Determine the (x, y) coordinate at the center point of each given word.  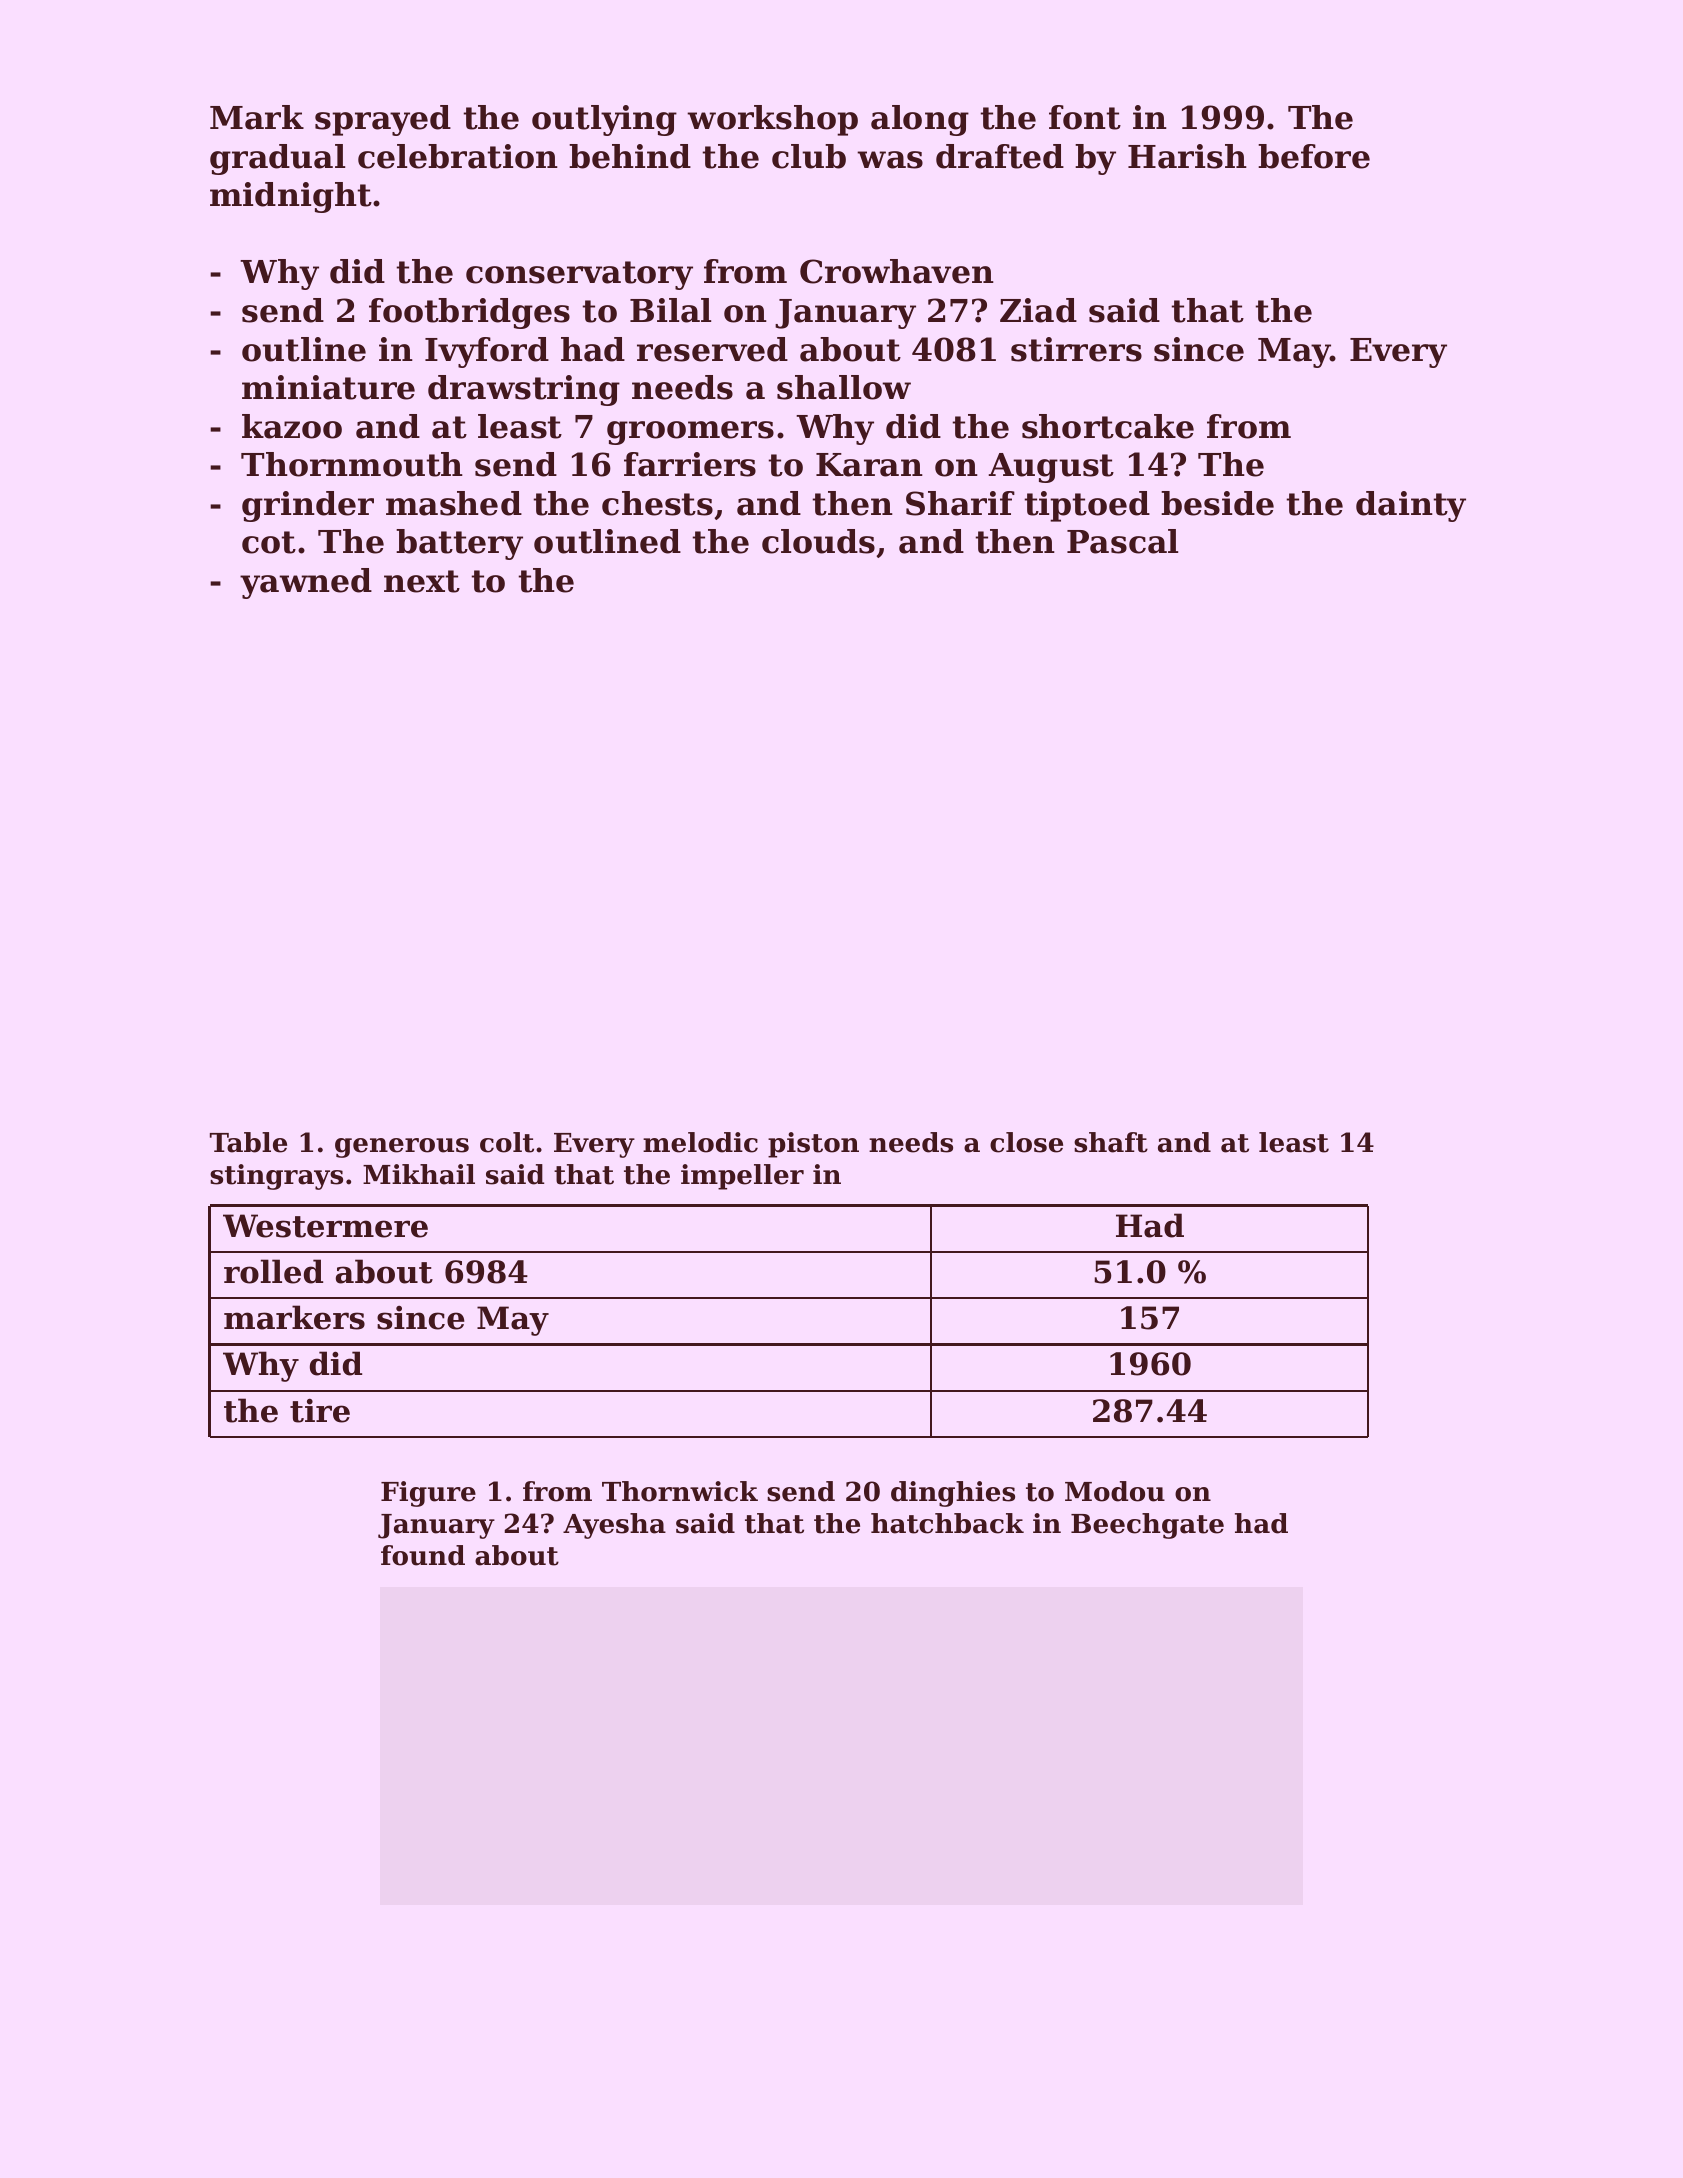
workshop (772, 120)
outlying (604, 120)
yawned (306, 583)
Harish (1187, 156)
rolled (273, 1271)
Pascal (1122, 541)
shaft (1111, 1142)
